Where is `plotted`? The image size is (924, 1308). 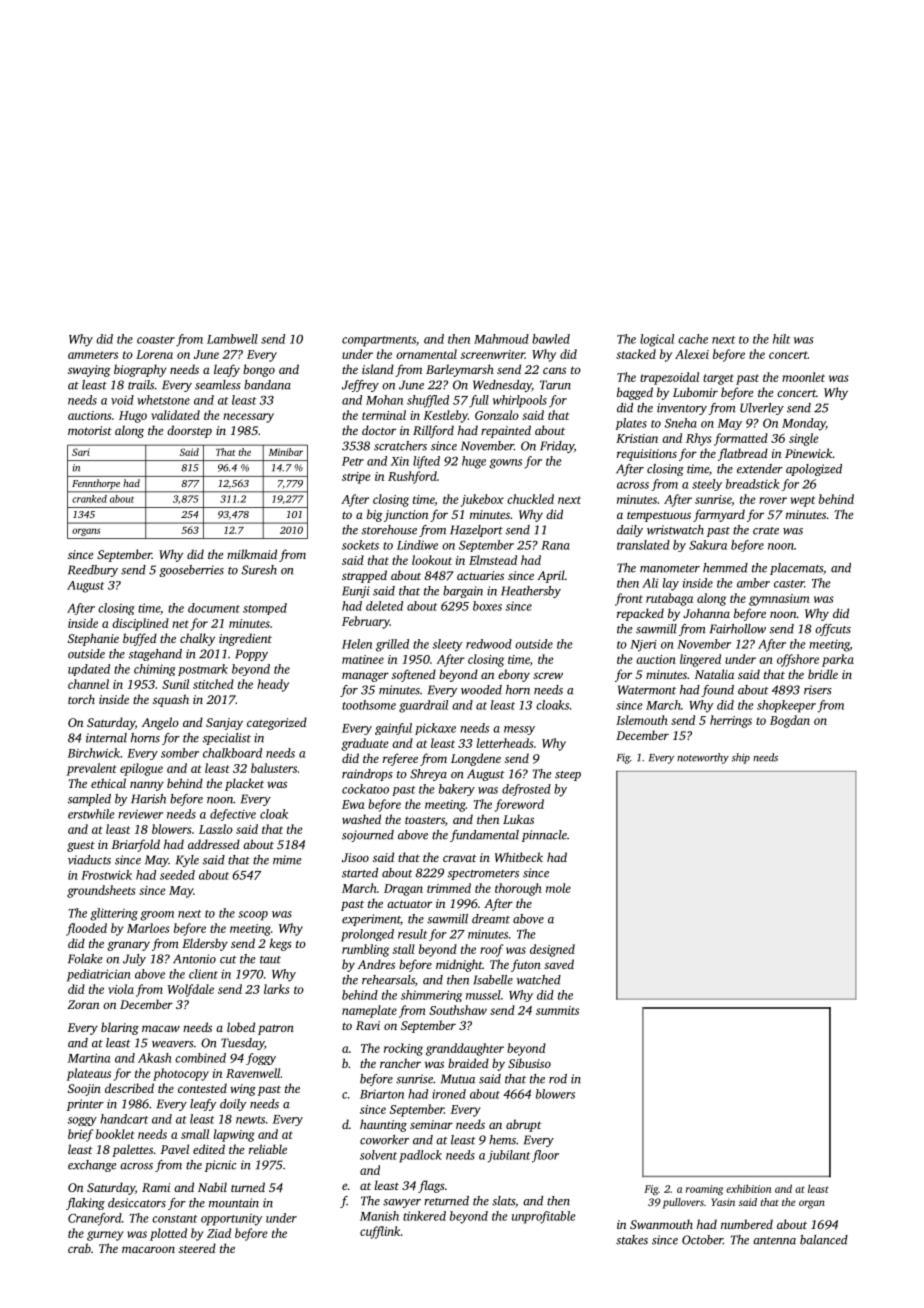
plotted is located at coordinates (168, 1234).
